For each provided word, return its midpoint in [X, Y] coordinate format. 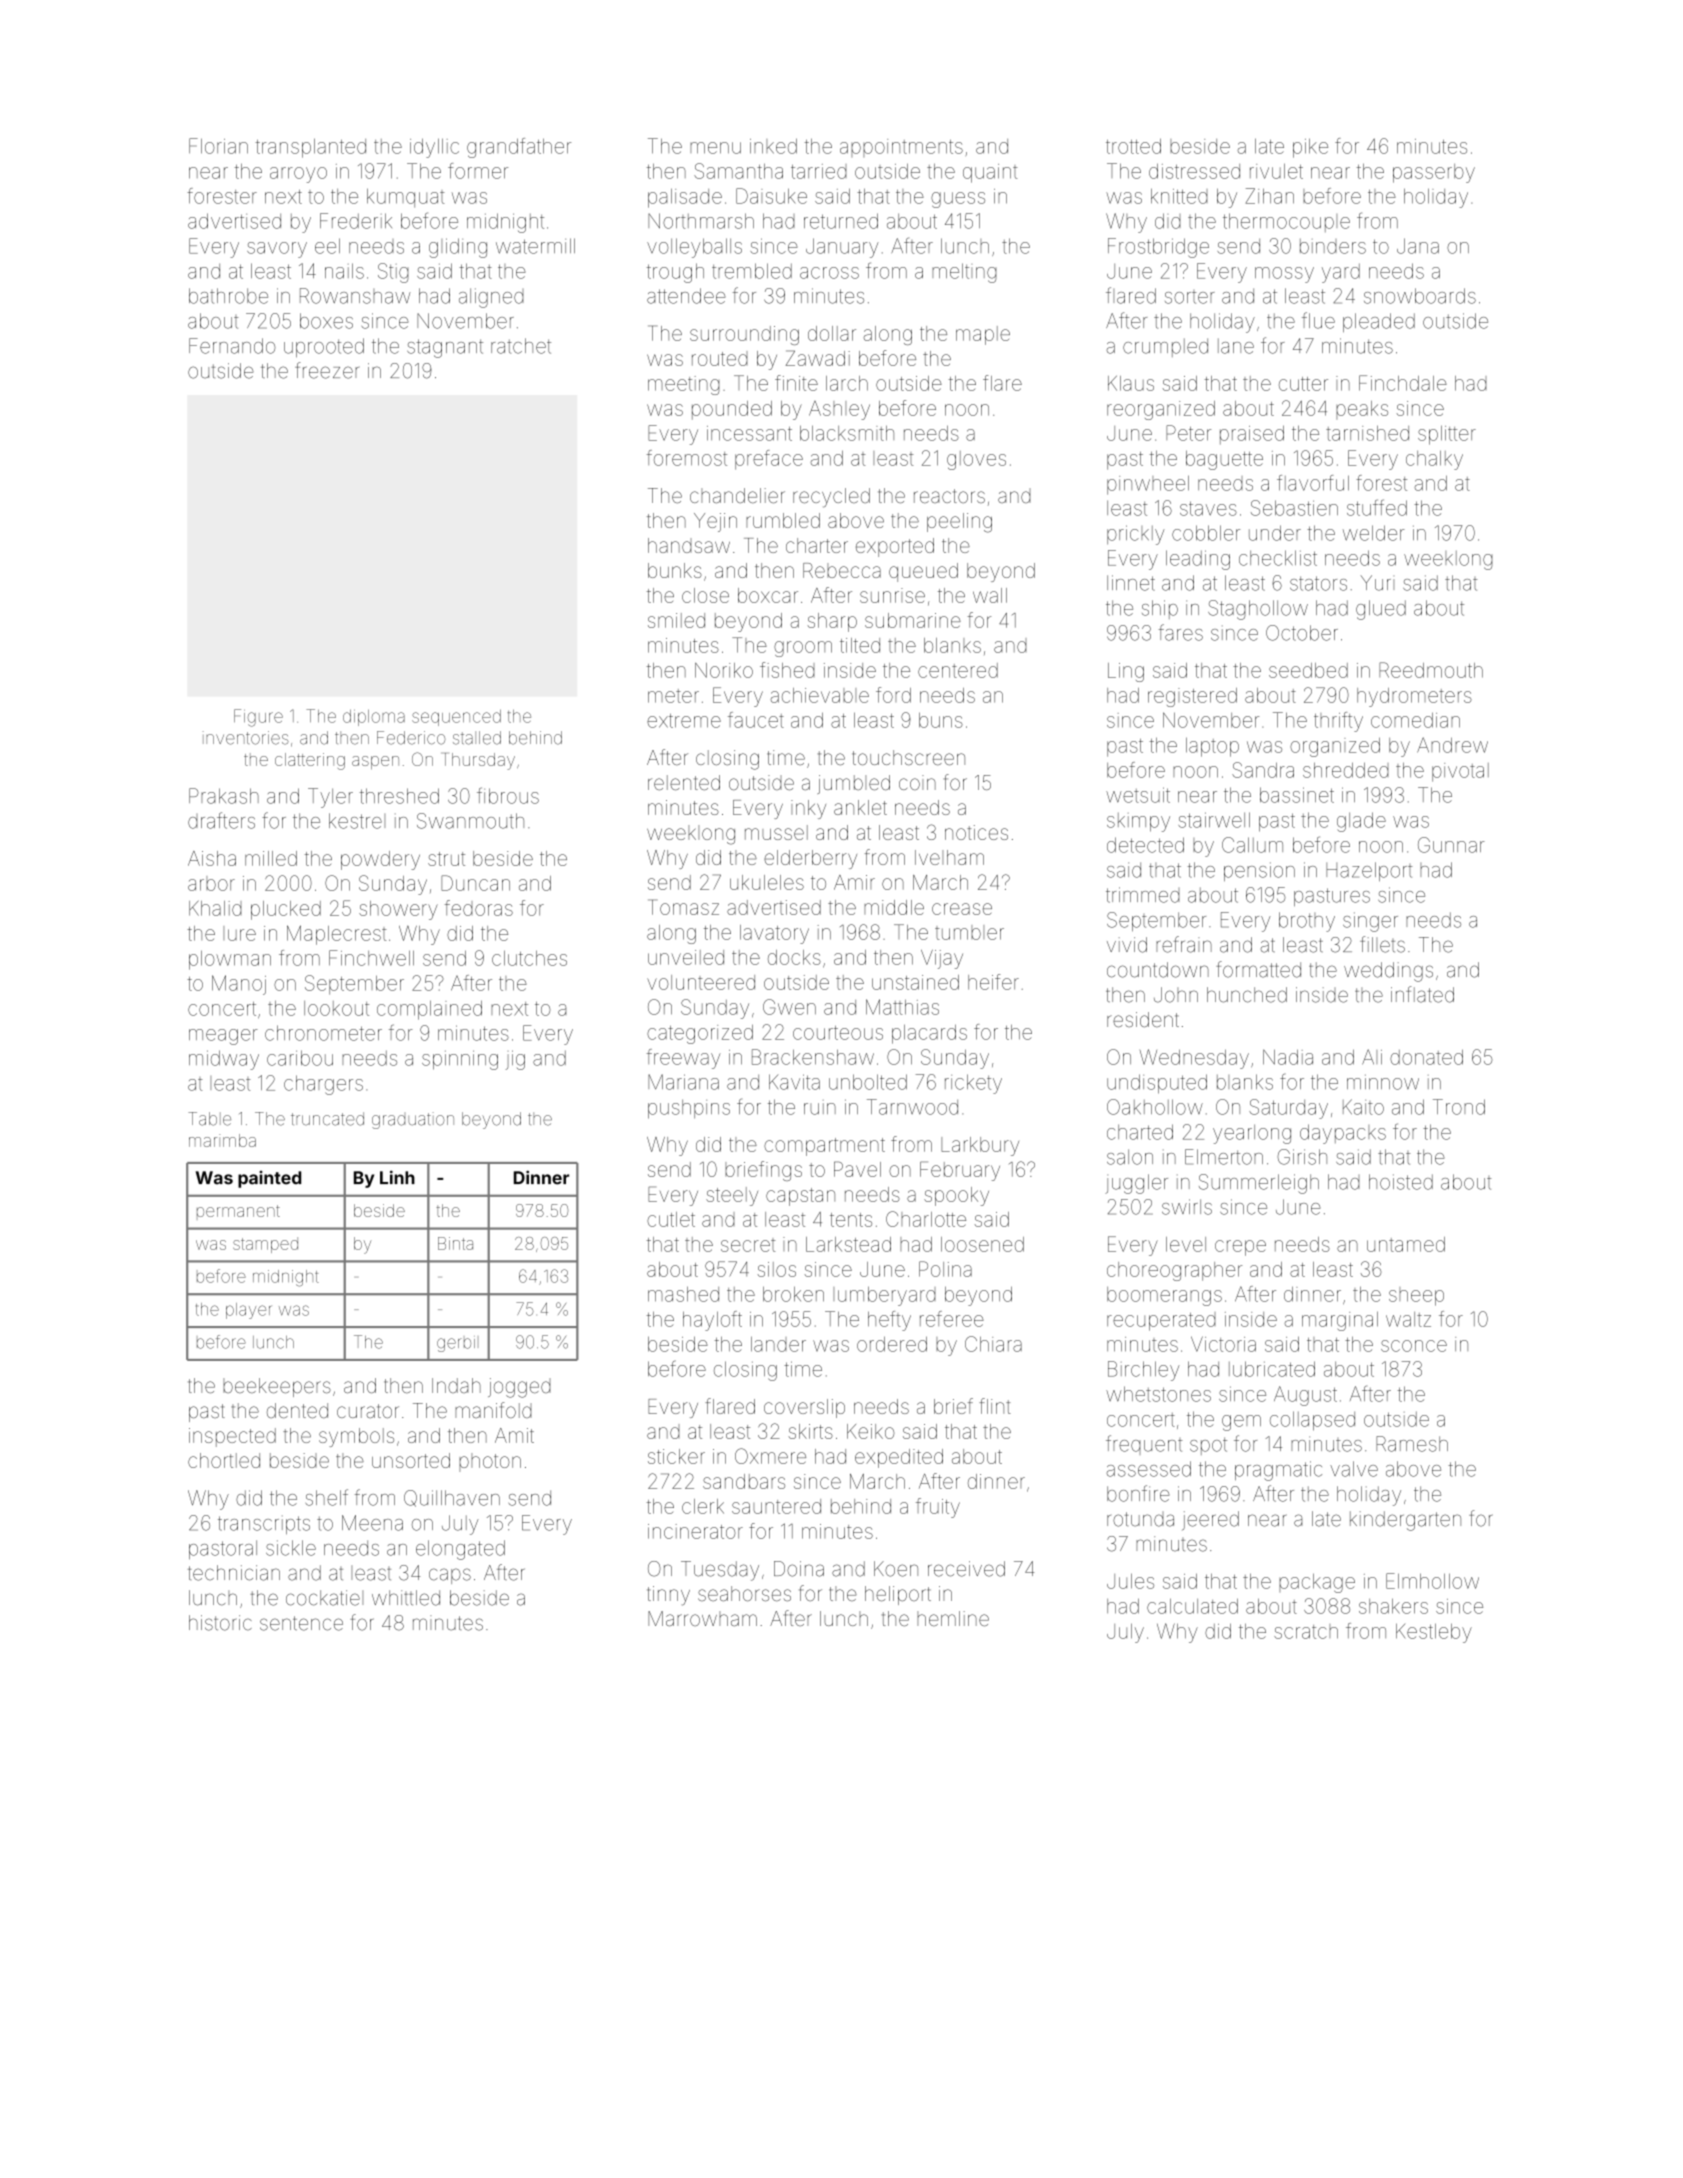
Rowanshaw [355, 296]
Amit [514, 1435]
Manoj [239, 985]
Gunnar [1451, 845]
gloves [976, 460]
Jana [1418, 246]
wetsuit [1138, 795]
